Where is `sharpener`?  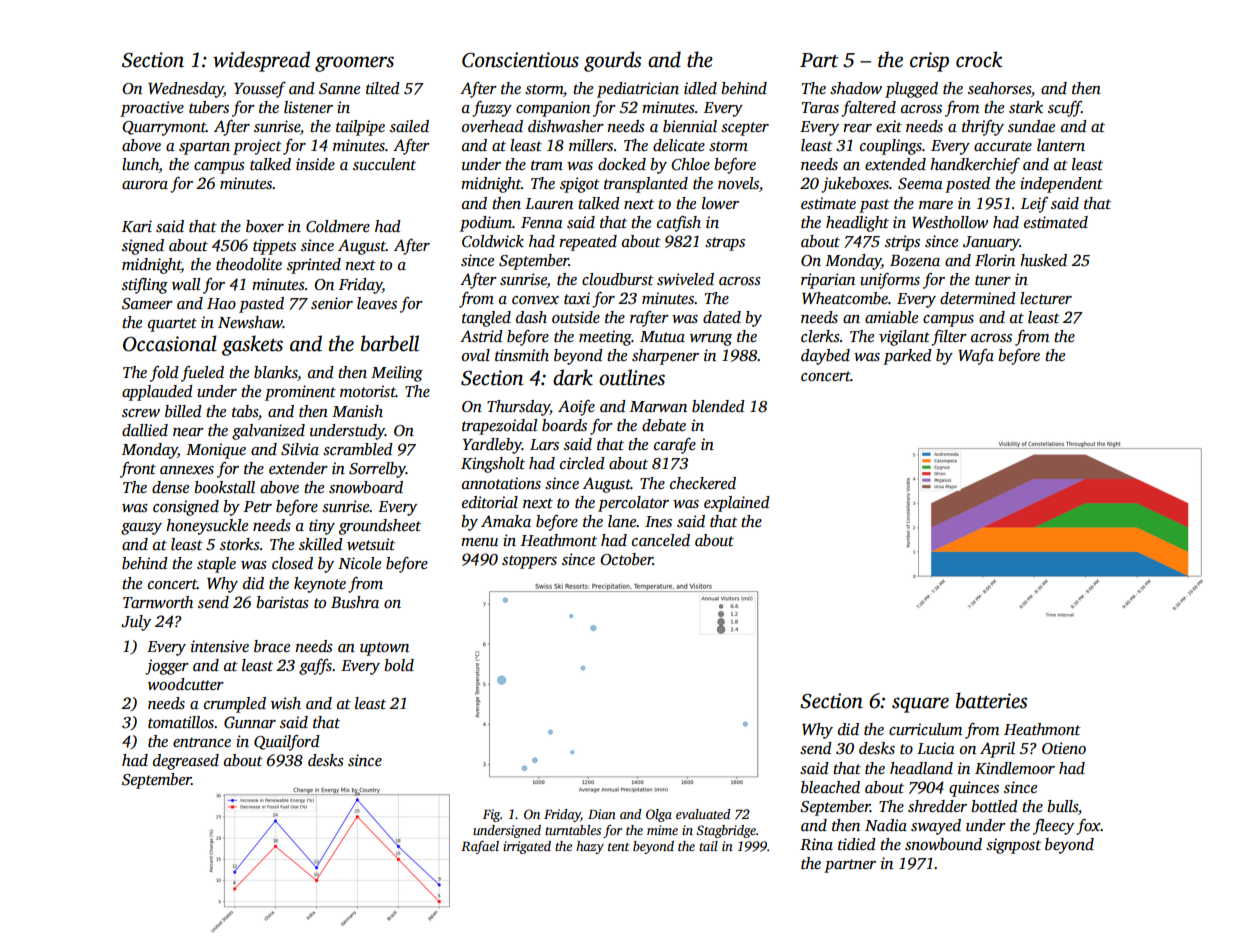
sharpener is located at coordinates (665, 357).
